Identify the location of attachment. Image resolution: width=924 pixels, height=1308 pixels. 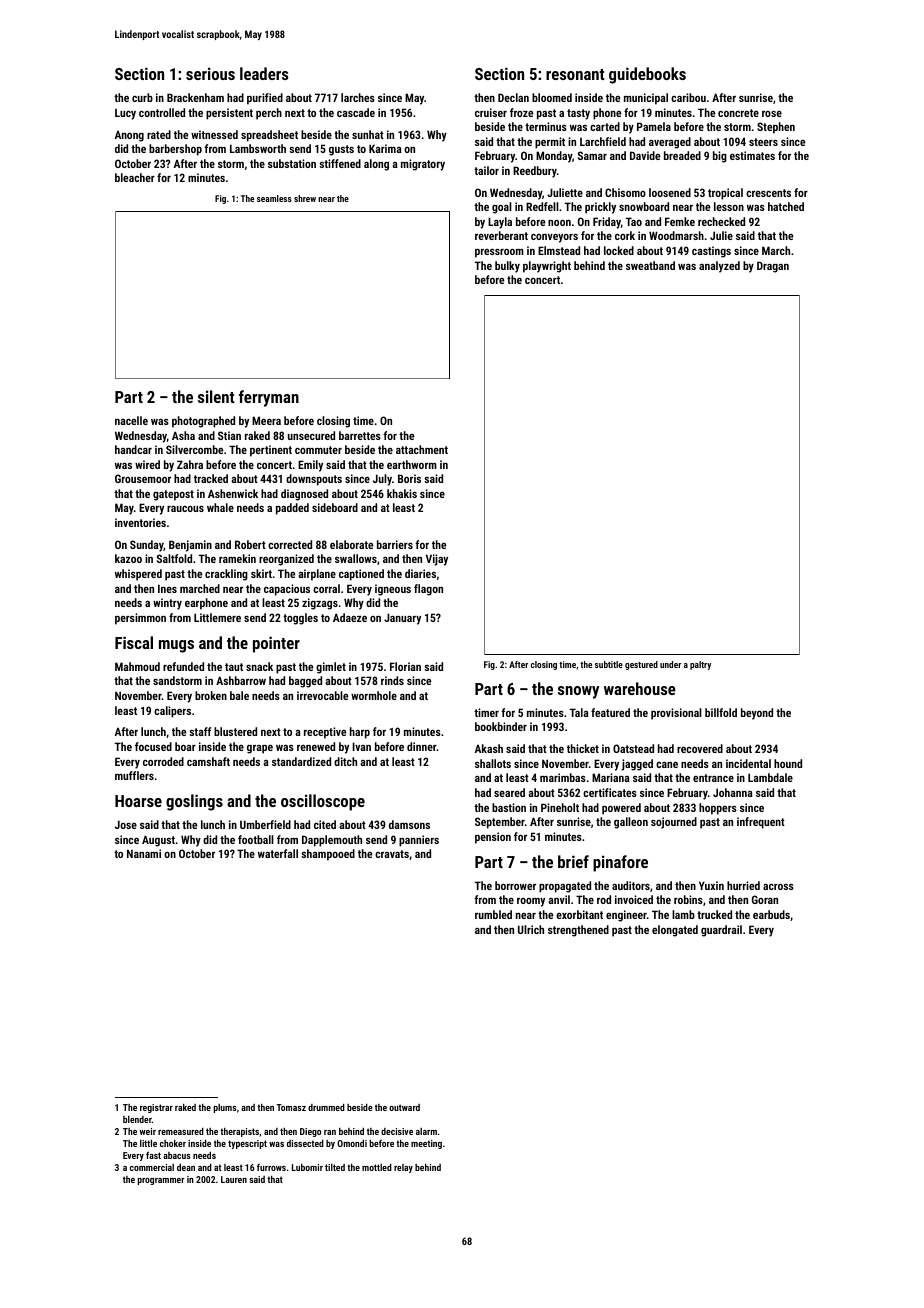
(422, 449).
